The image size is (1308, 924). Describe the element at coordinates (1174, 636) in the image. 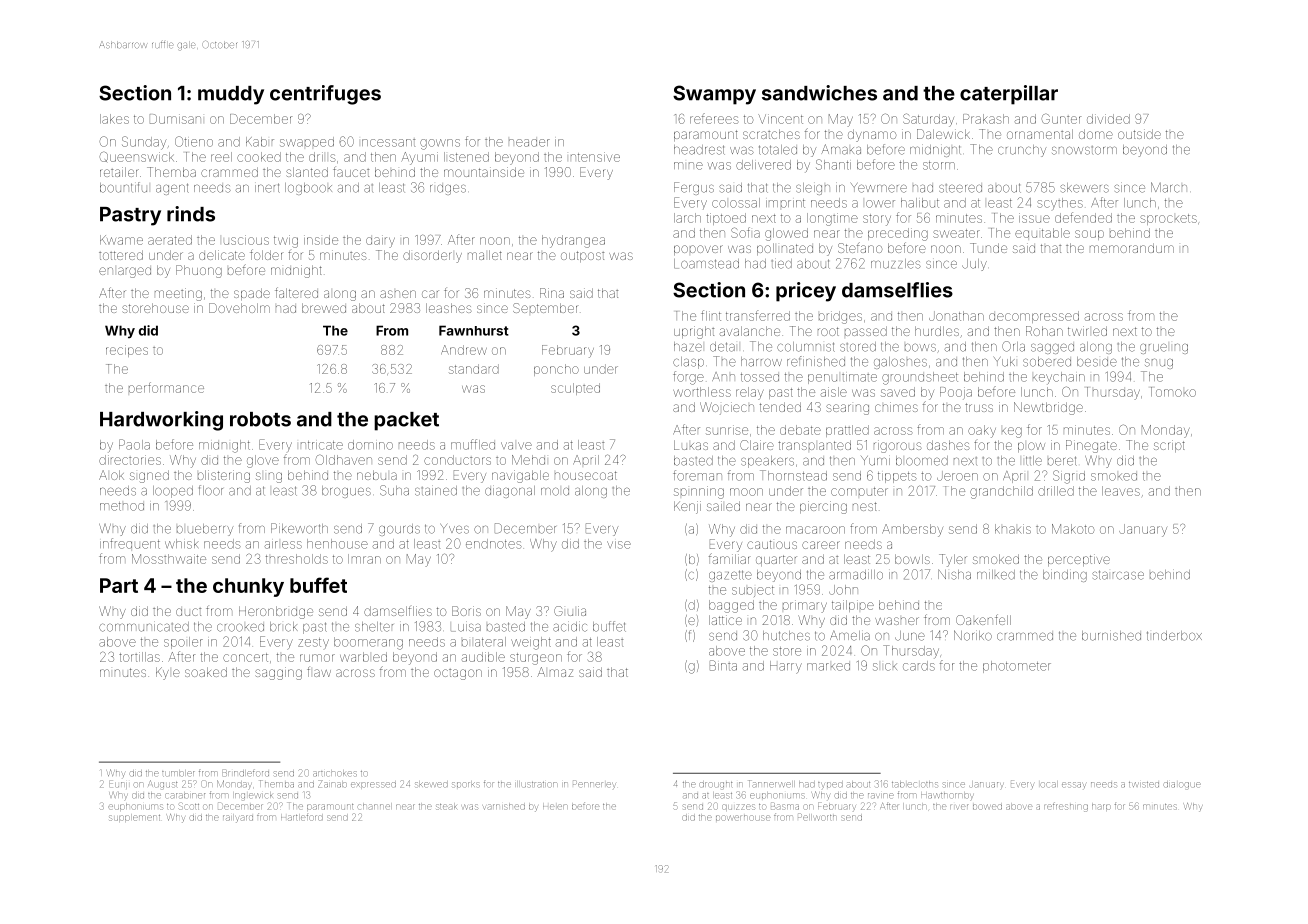

I see `tinderbox` at that location.
